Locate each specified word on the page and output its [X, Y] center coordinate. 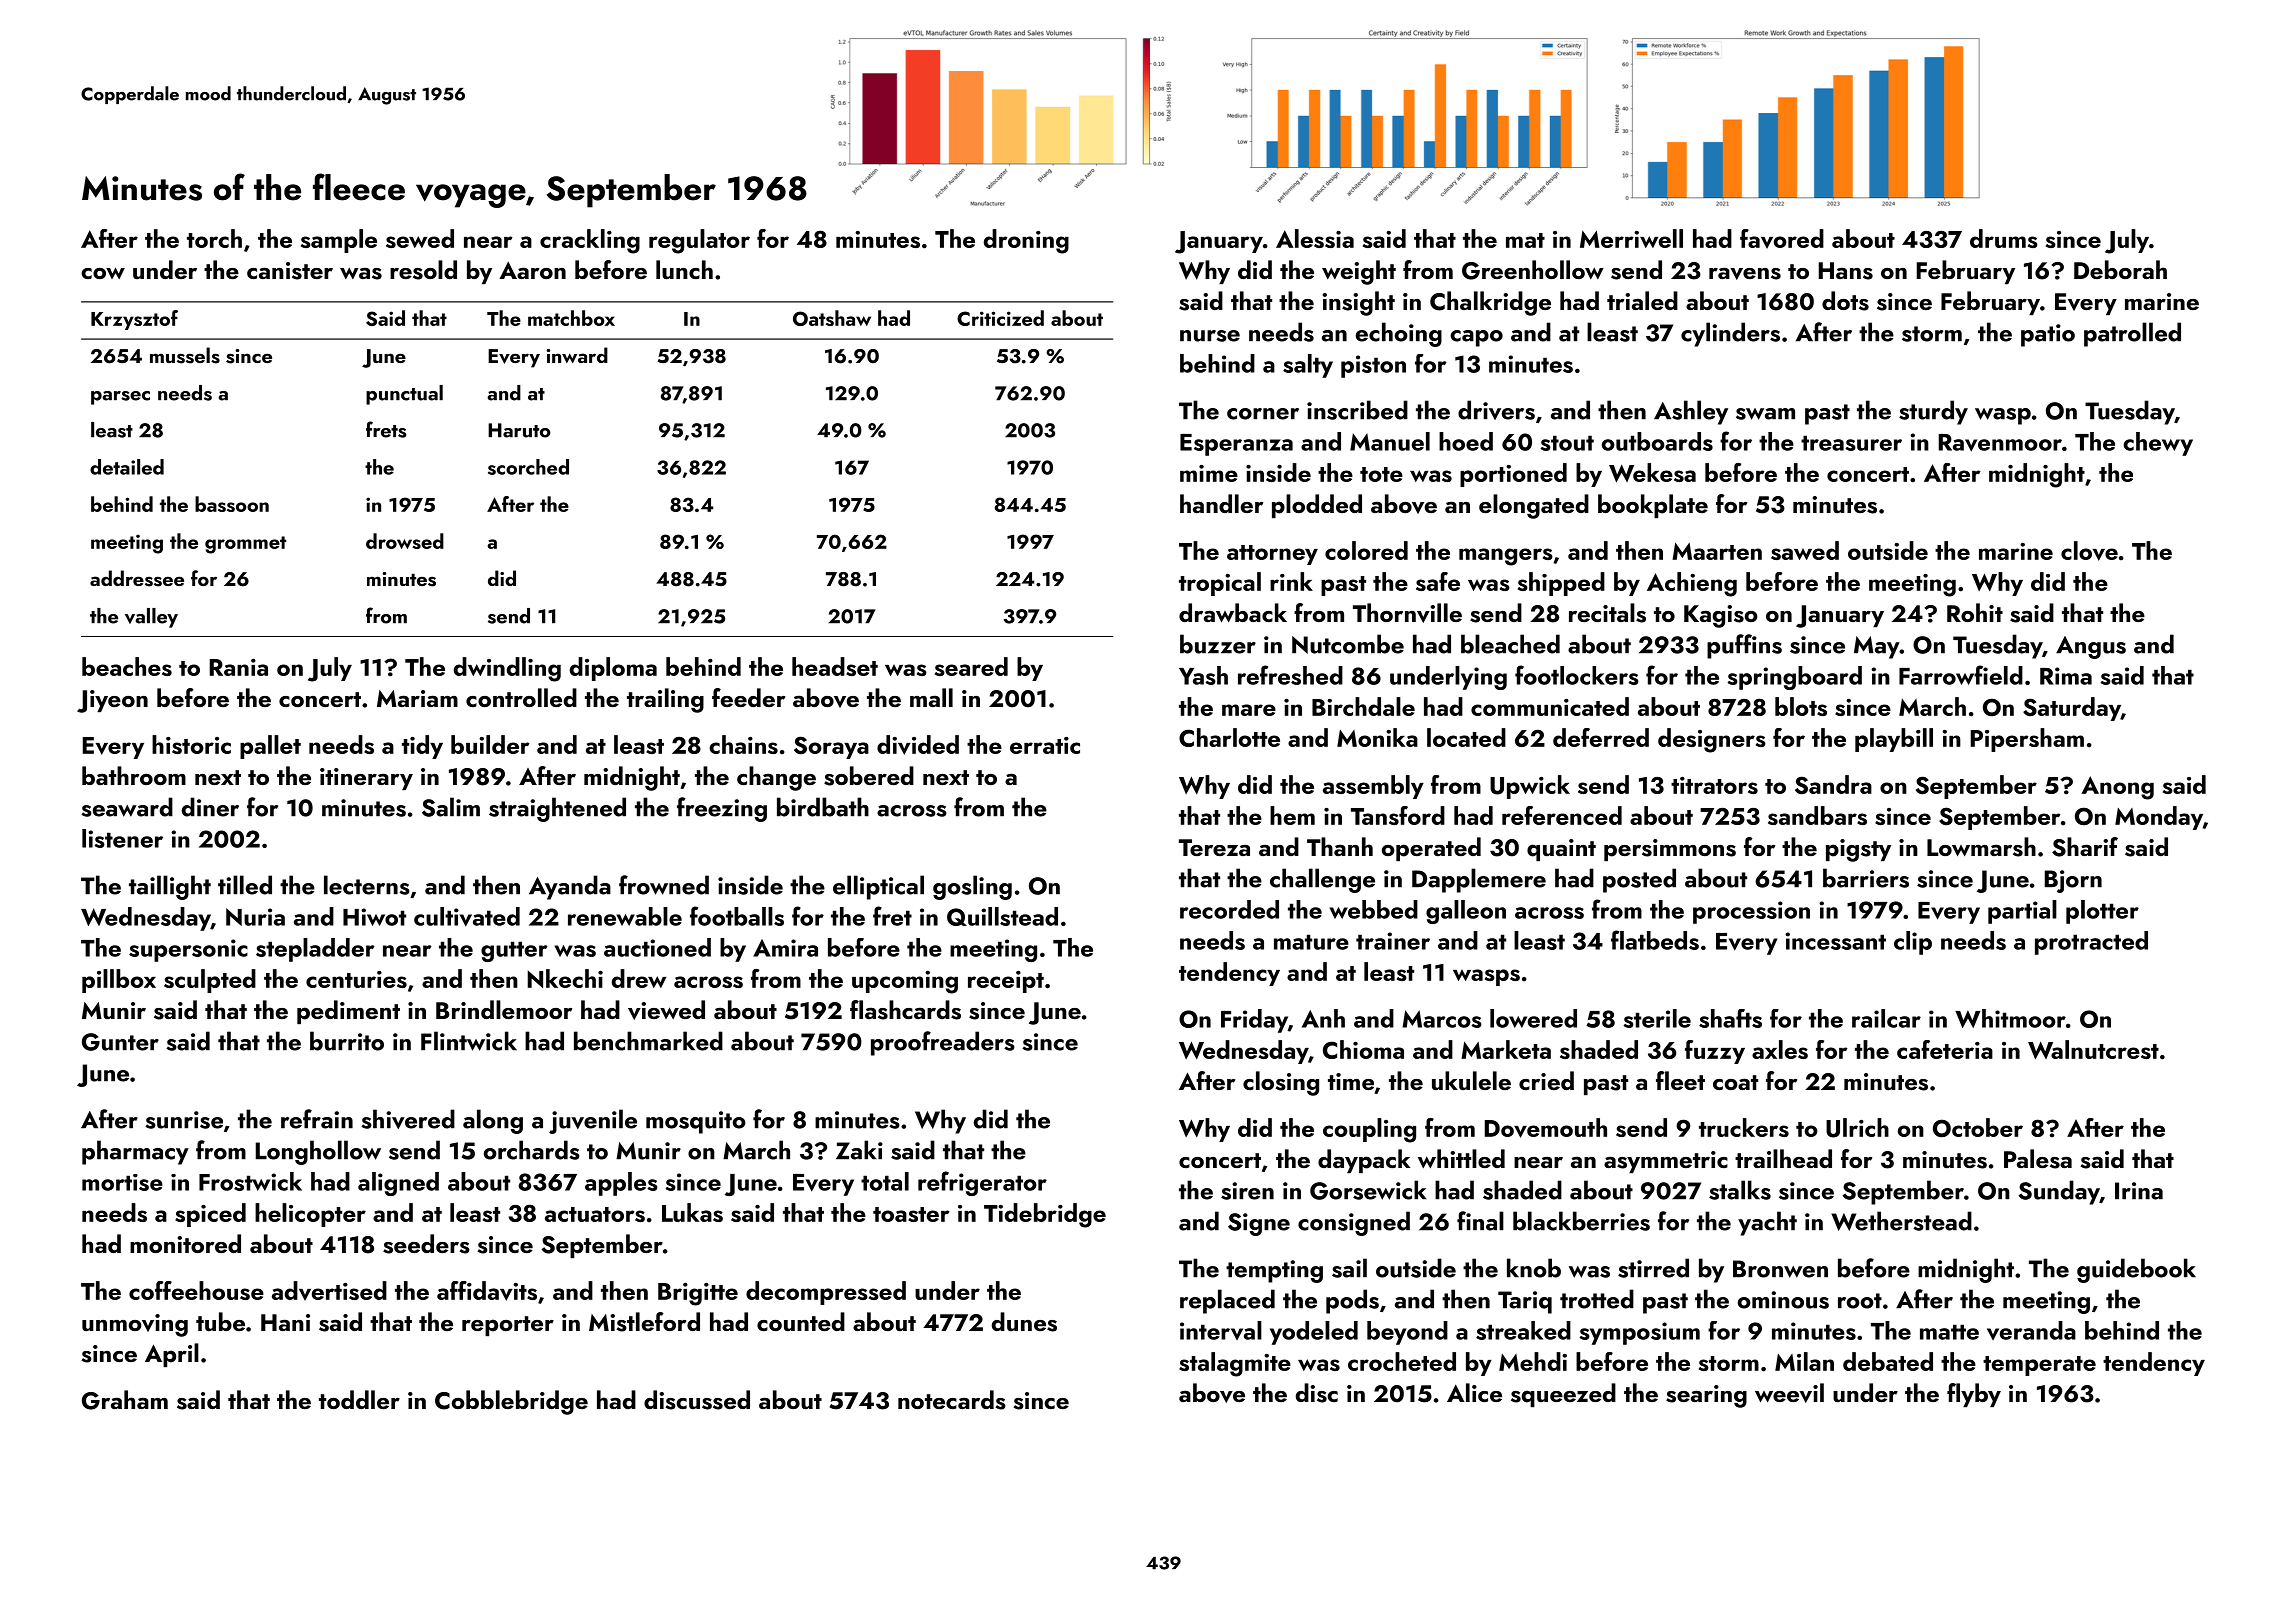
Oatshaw [832, 318]
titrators [1714, 785]
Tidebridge [1045, 1215]
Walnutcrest [2093, 1049]
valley [151, 618]
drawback [1233, 613]
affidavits [487, 1291]
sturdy [1933, 412]
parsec [120, 398]
